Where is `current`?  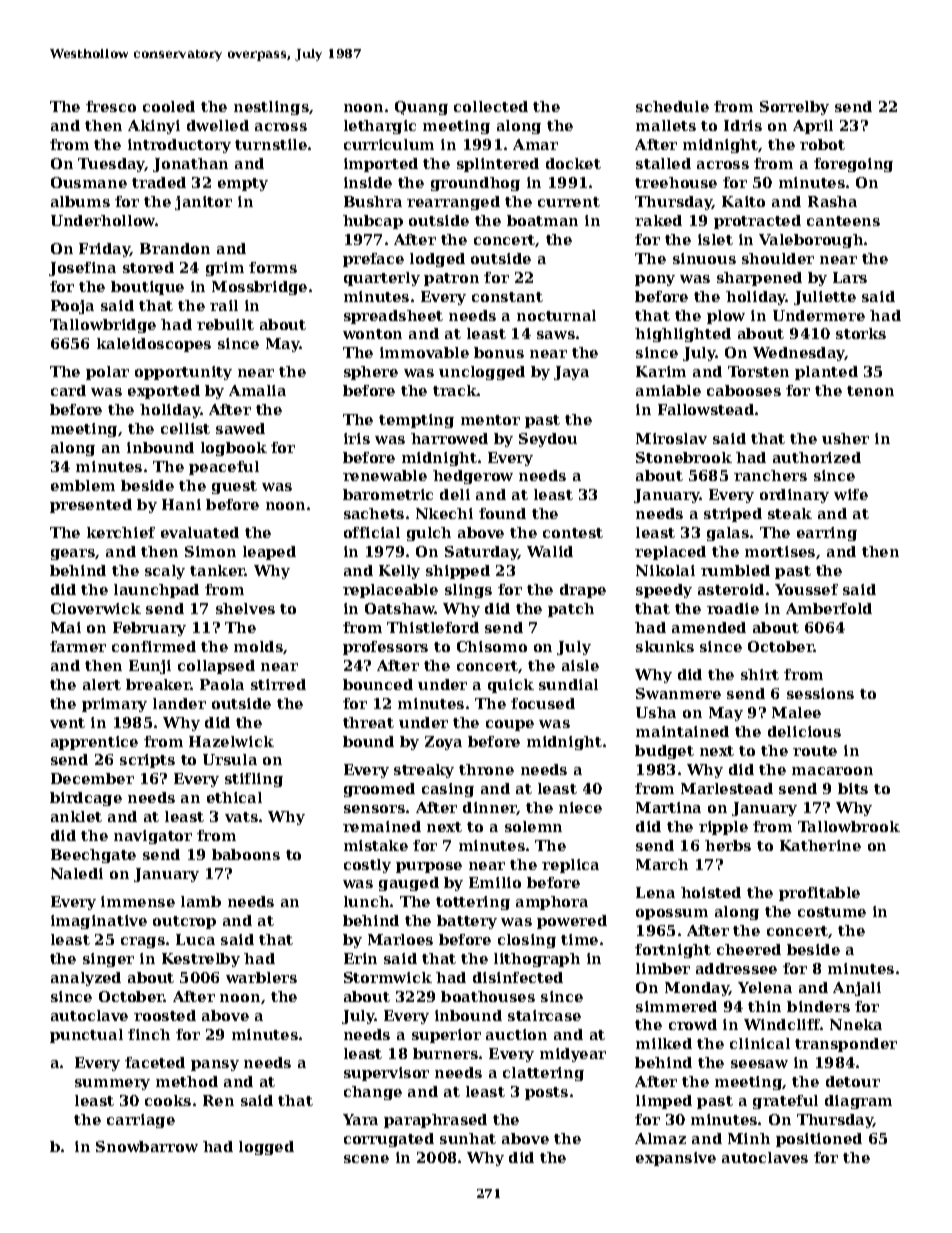 current is located at coordinates (569, 202).
